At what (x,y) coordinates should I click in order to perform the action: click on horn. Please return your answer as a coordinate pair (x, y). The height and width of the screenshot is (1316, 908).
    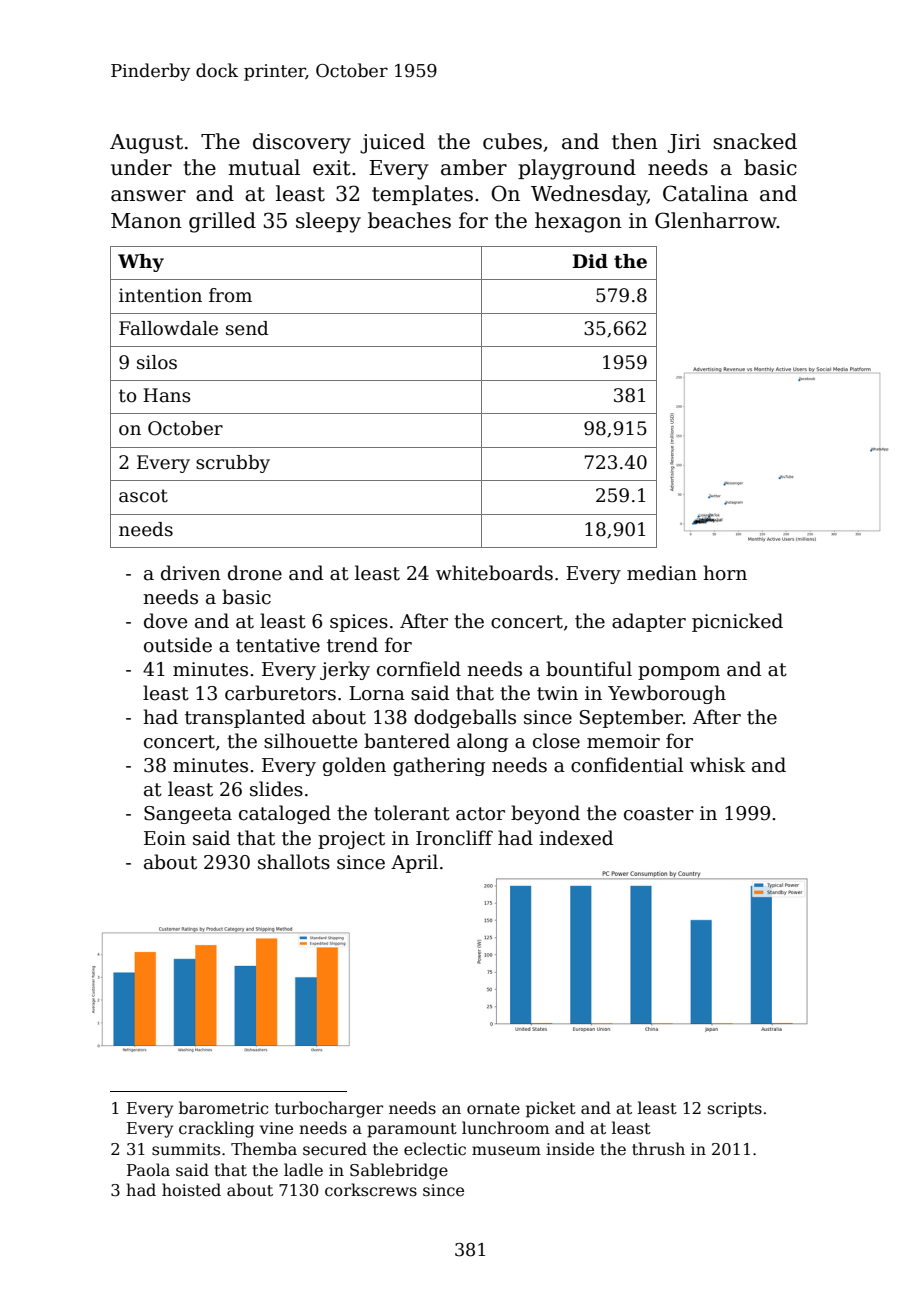
    Looking at the image, I should click on (725, 573).
